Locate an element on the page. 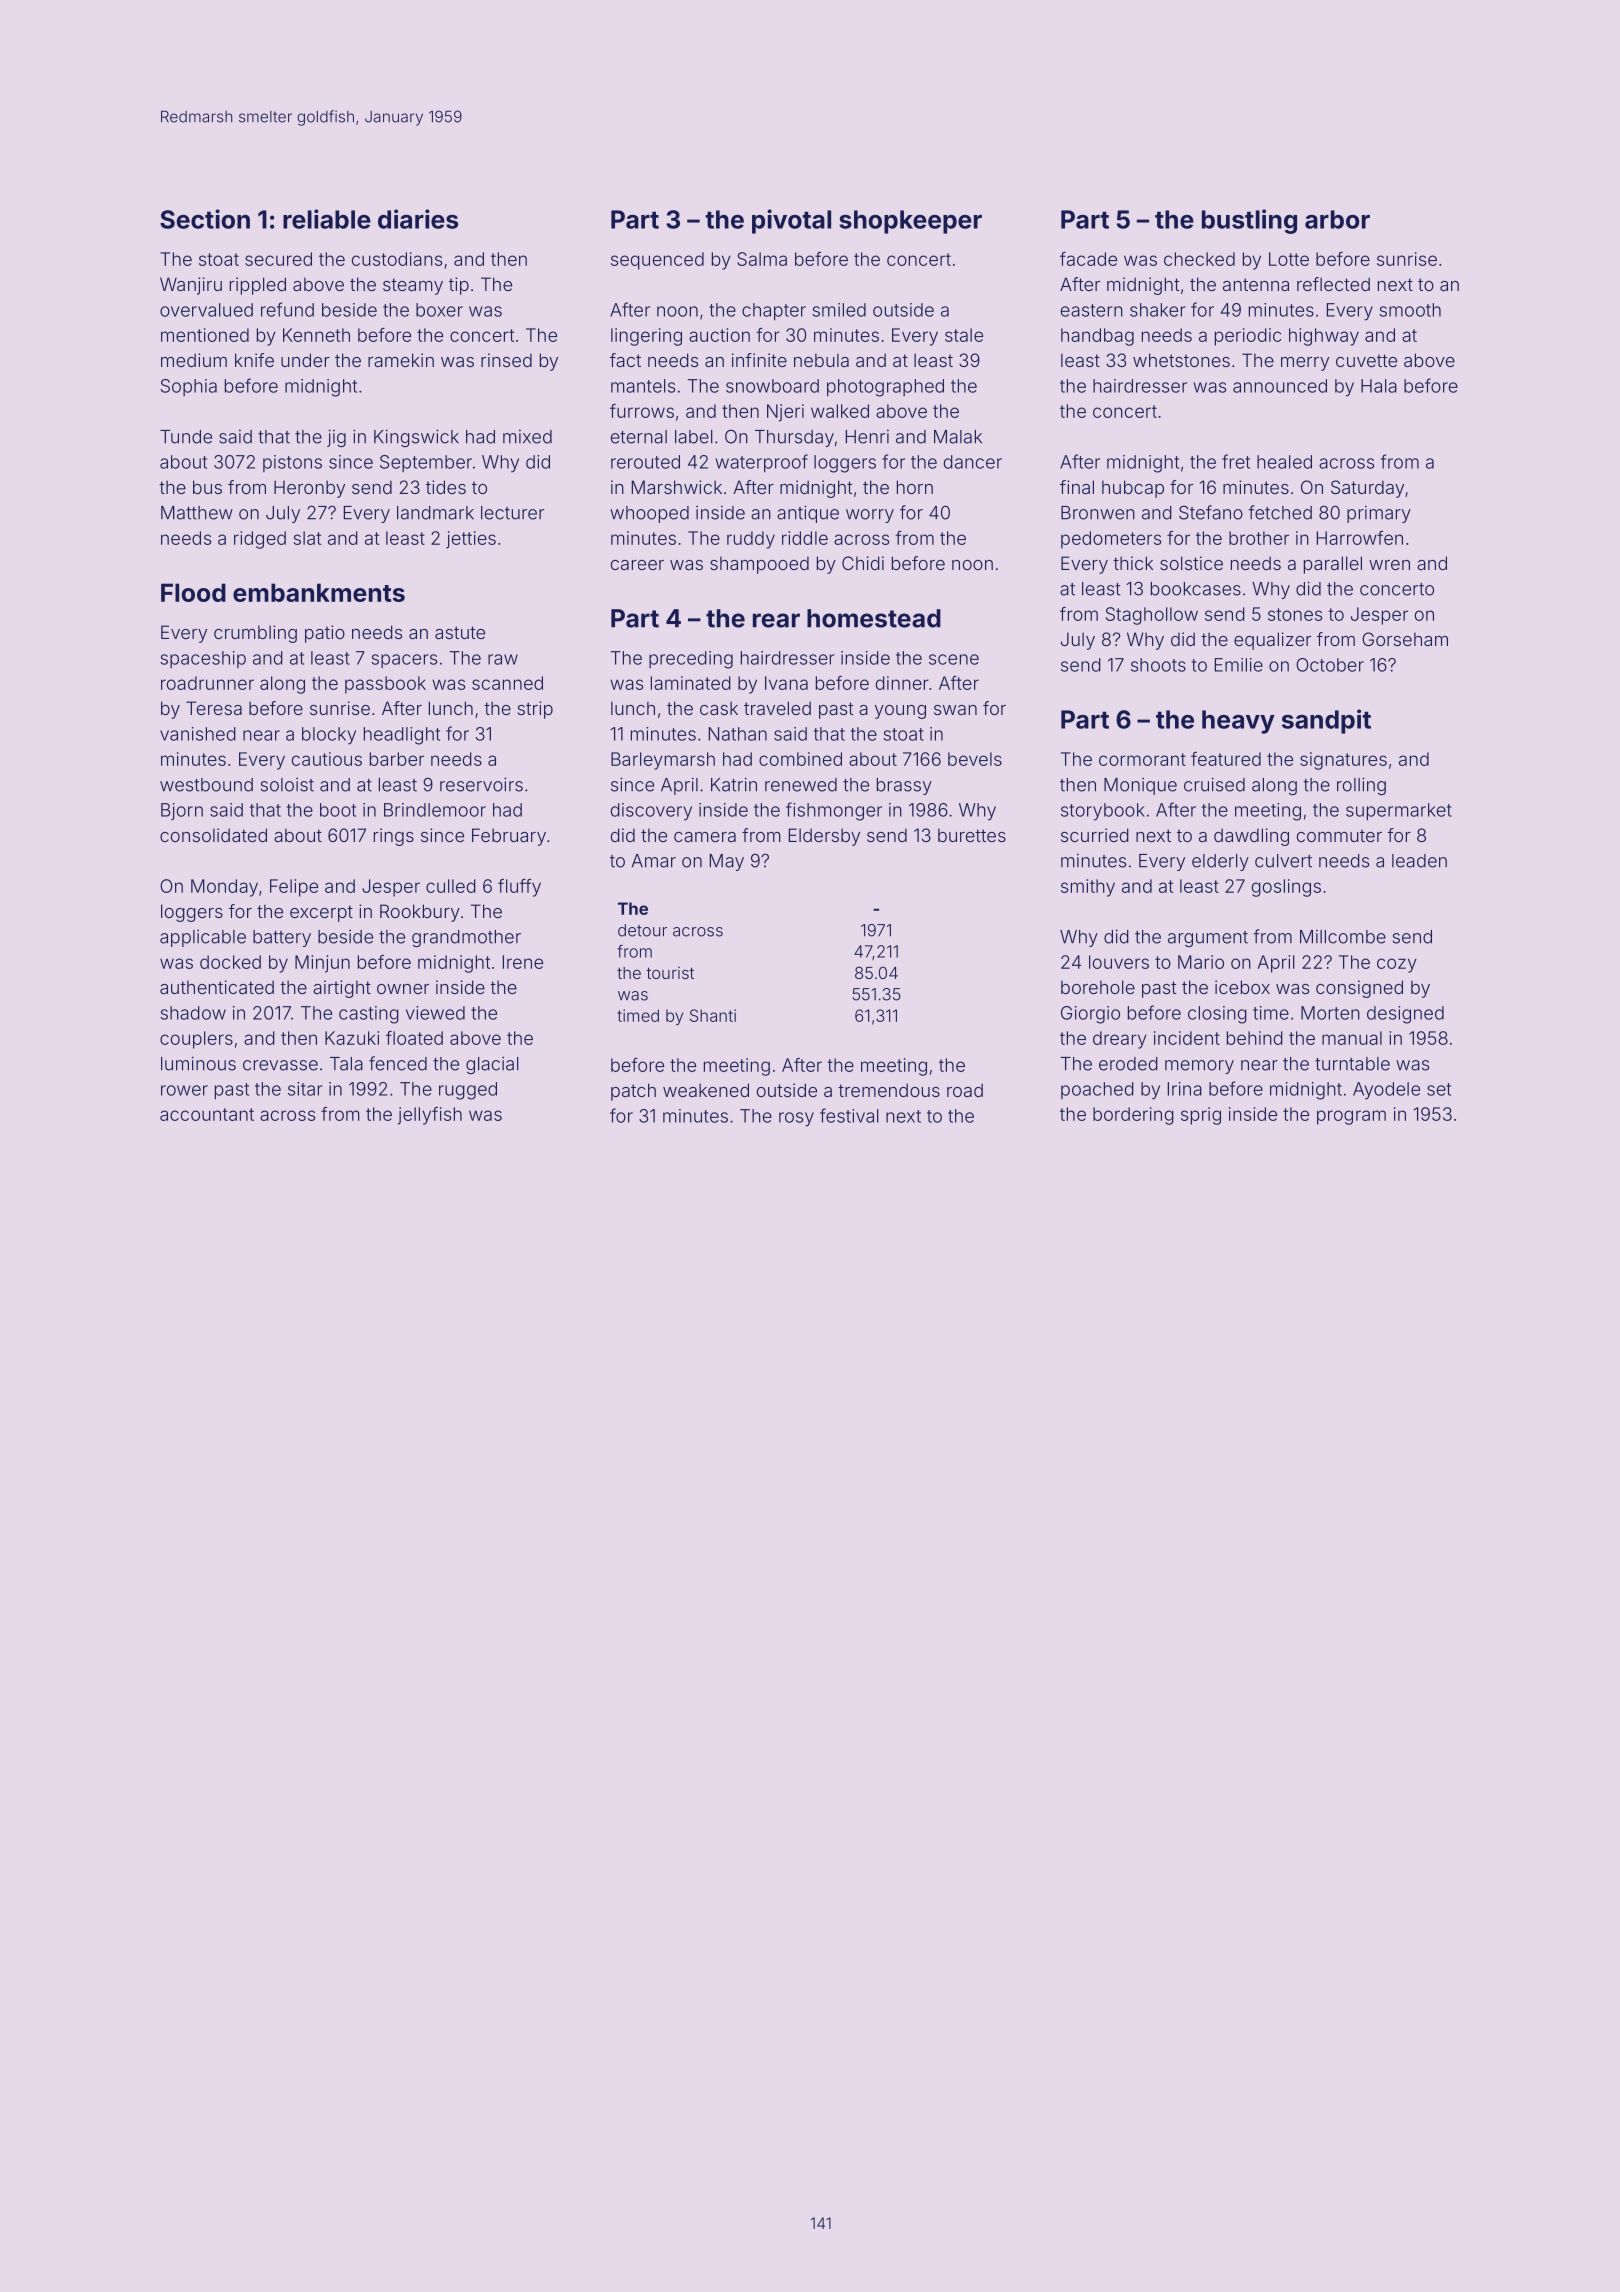 The image size is (1620, 2292). announced is located at coordinates (1280, 386).
